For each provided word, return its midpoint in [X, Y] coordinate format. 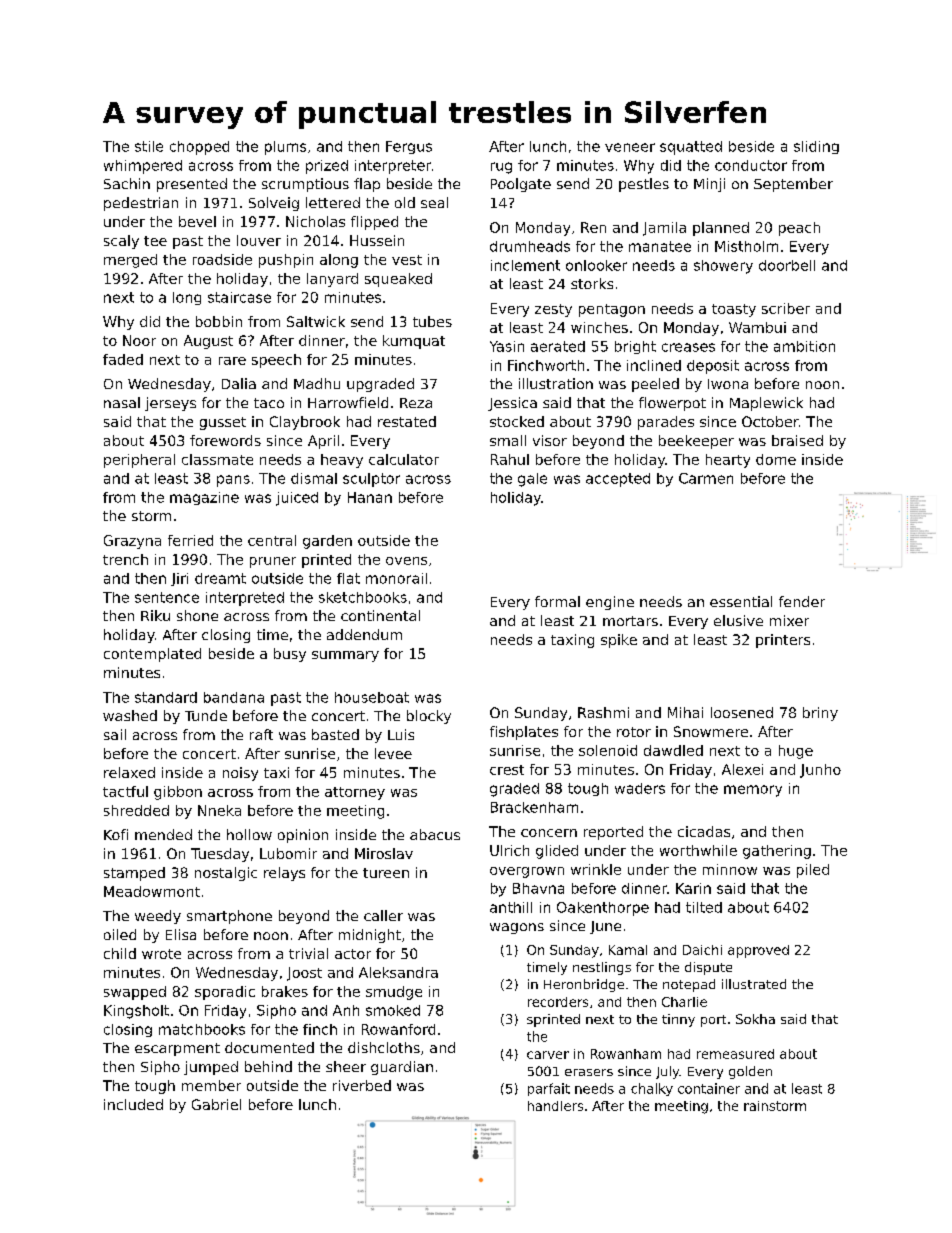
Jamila [664, 229]
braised [797, 440]
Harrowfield [348, 402]
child [120, 953]
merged [130, 261]
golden [750, 1072]
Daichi [702, 950]
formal [557, 601]
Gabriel [216, 1104]
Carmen [706, 478]
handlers [555, 1106]
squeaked [398, 280]
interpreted [245, 599]
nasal [122, 402]
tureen [386, 873]
